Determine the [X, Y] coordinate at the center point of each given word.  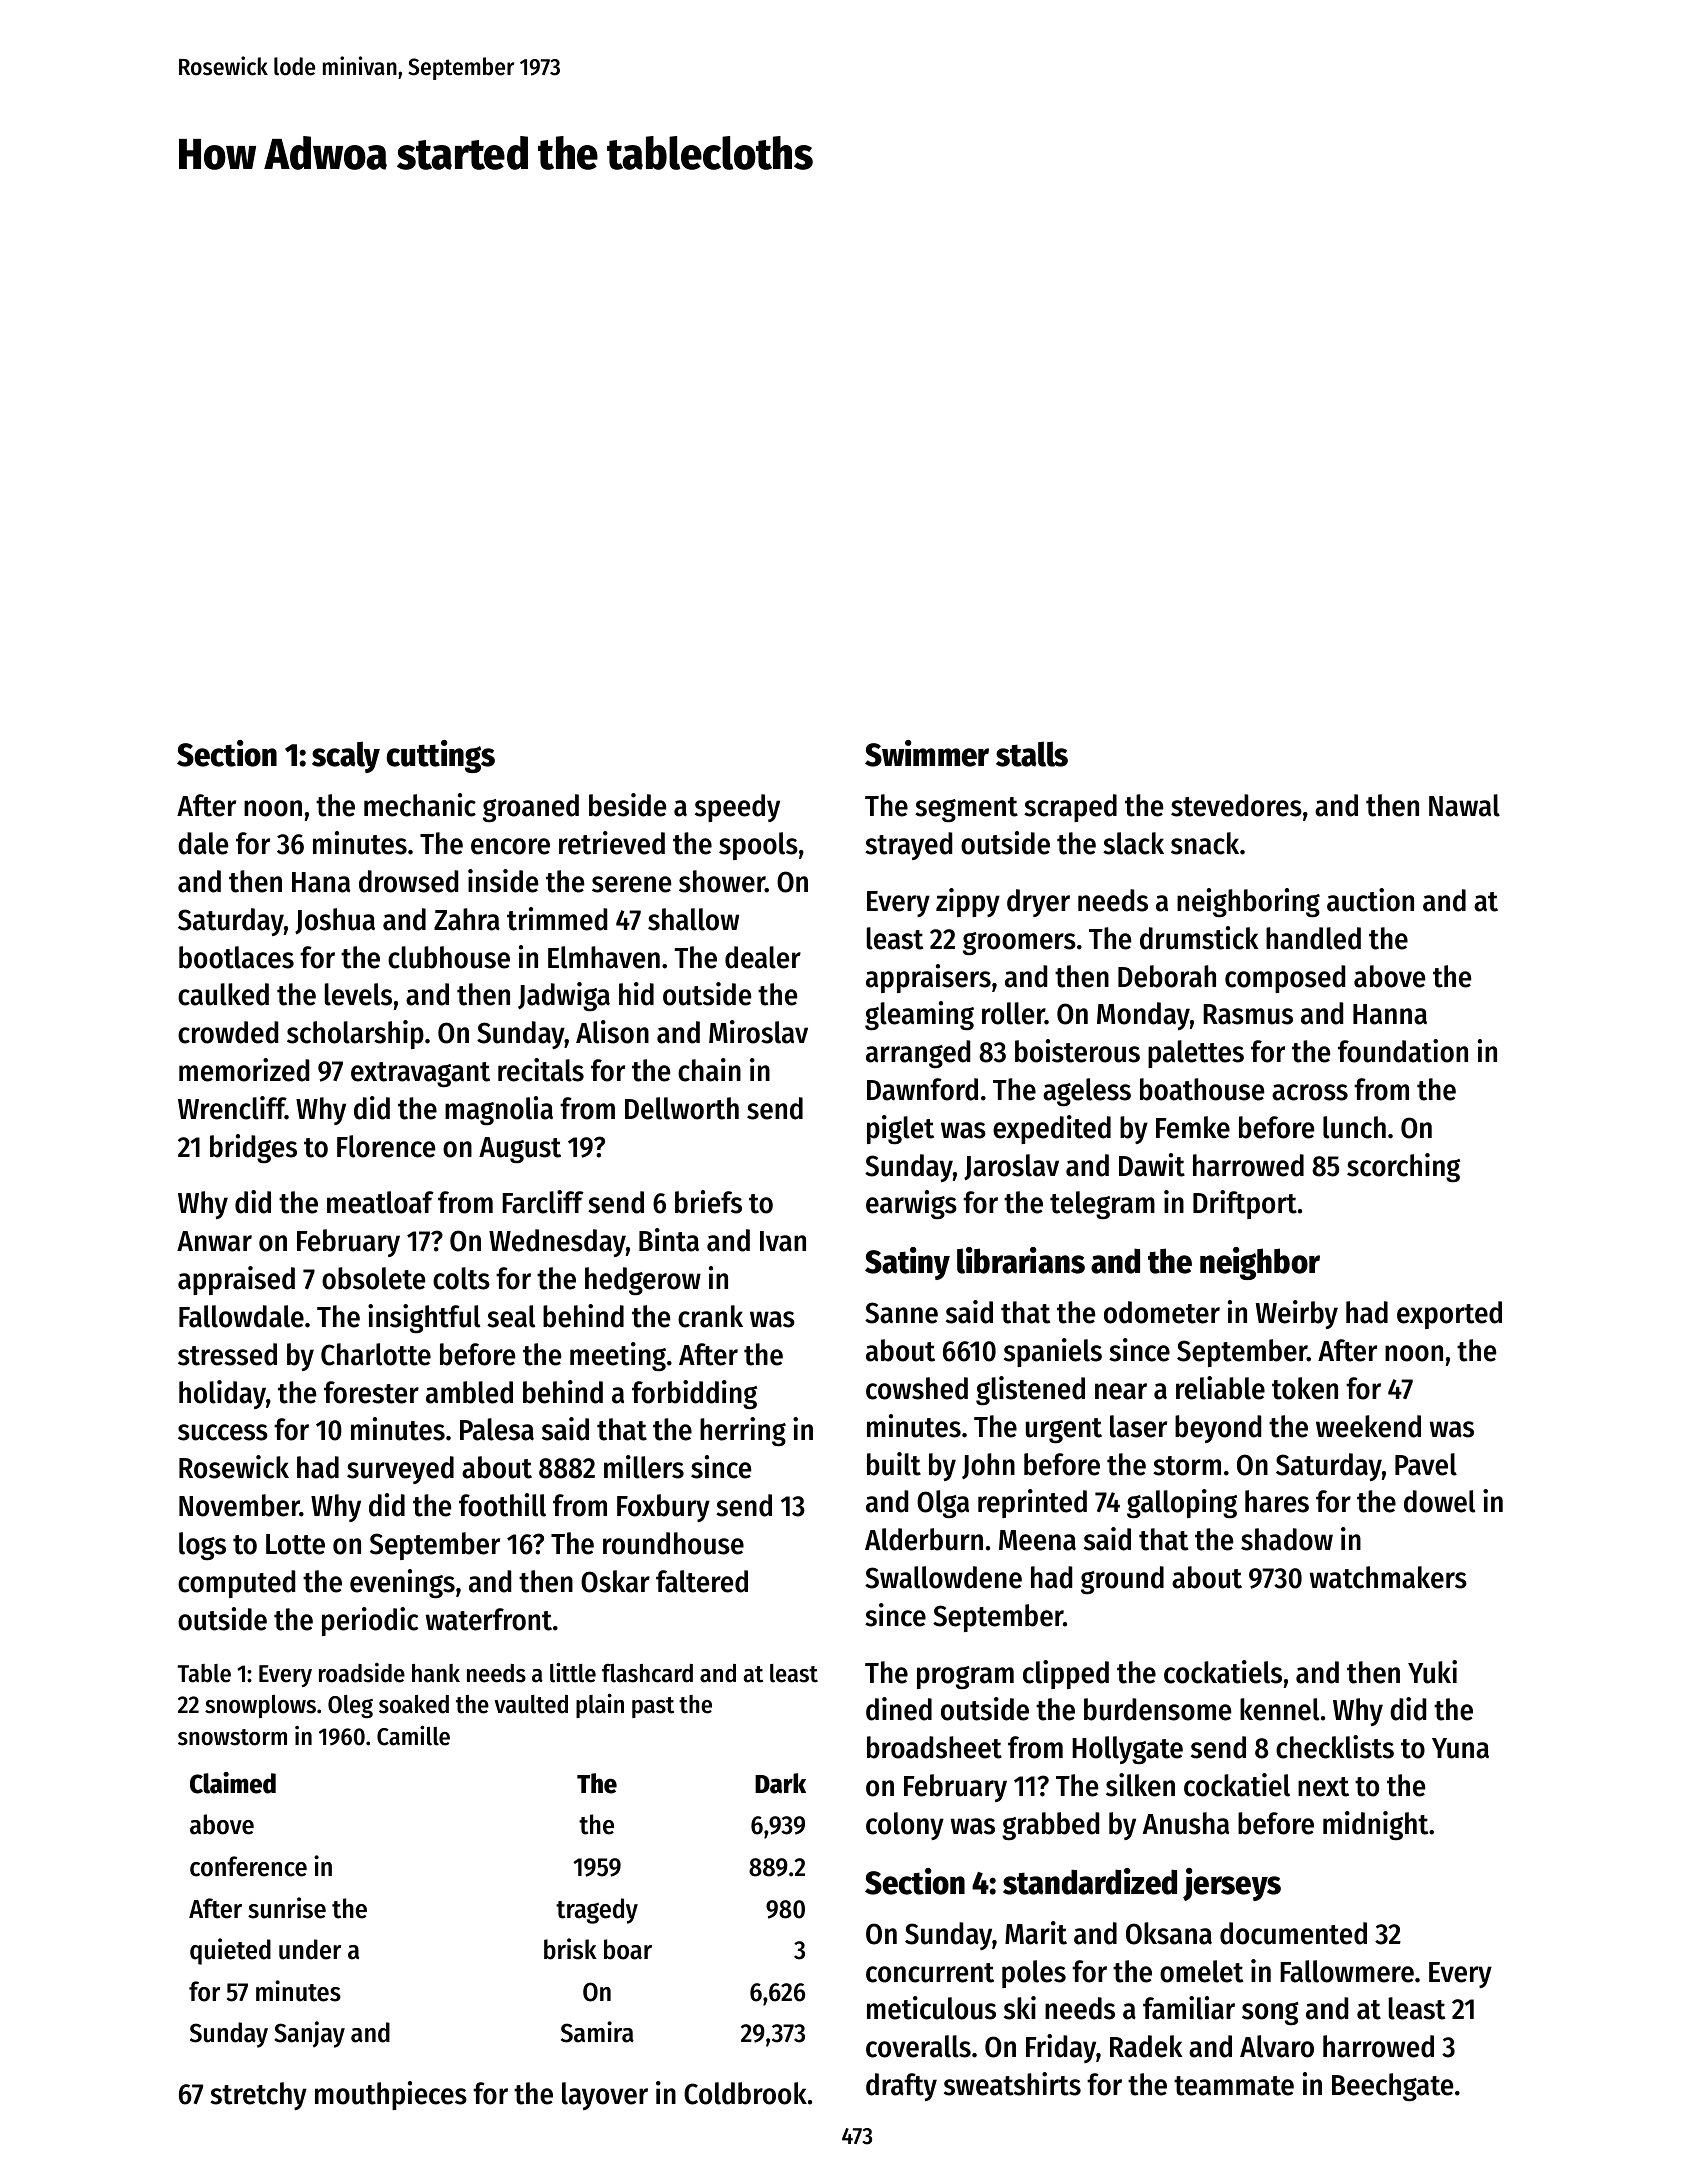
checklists [1335, 1747]
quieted [230, 1951]
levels [358, 994]
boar [628, 1949]
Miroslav [758, 1032]
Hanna [1390, 1014]
